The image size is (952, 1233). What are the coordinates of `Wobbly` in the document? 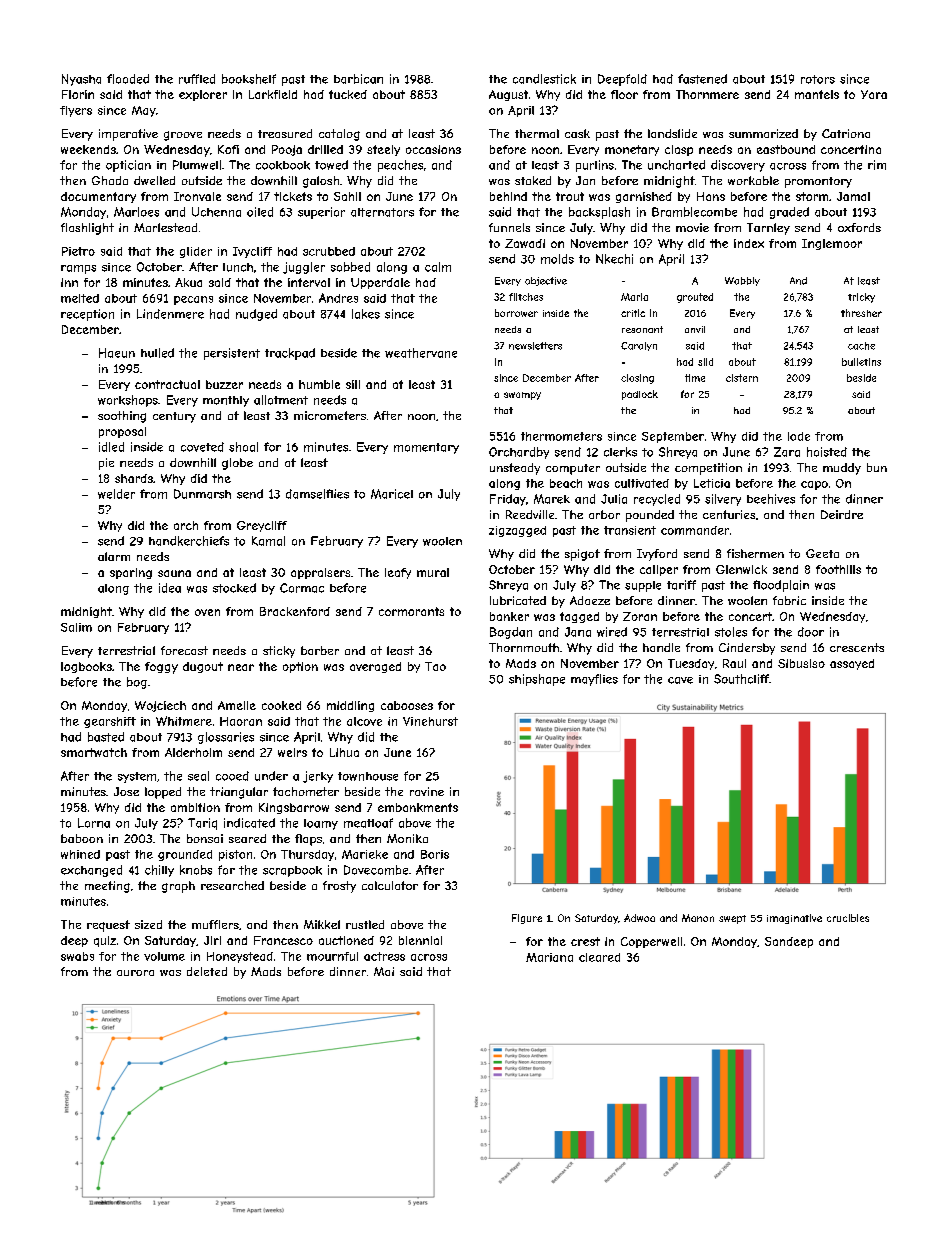 It's located at (742, 281).
